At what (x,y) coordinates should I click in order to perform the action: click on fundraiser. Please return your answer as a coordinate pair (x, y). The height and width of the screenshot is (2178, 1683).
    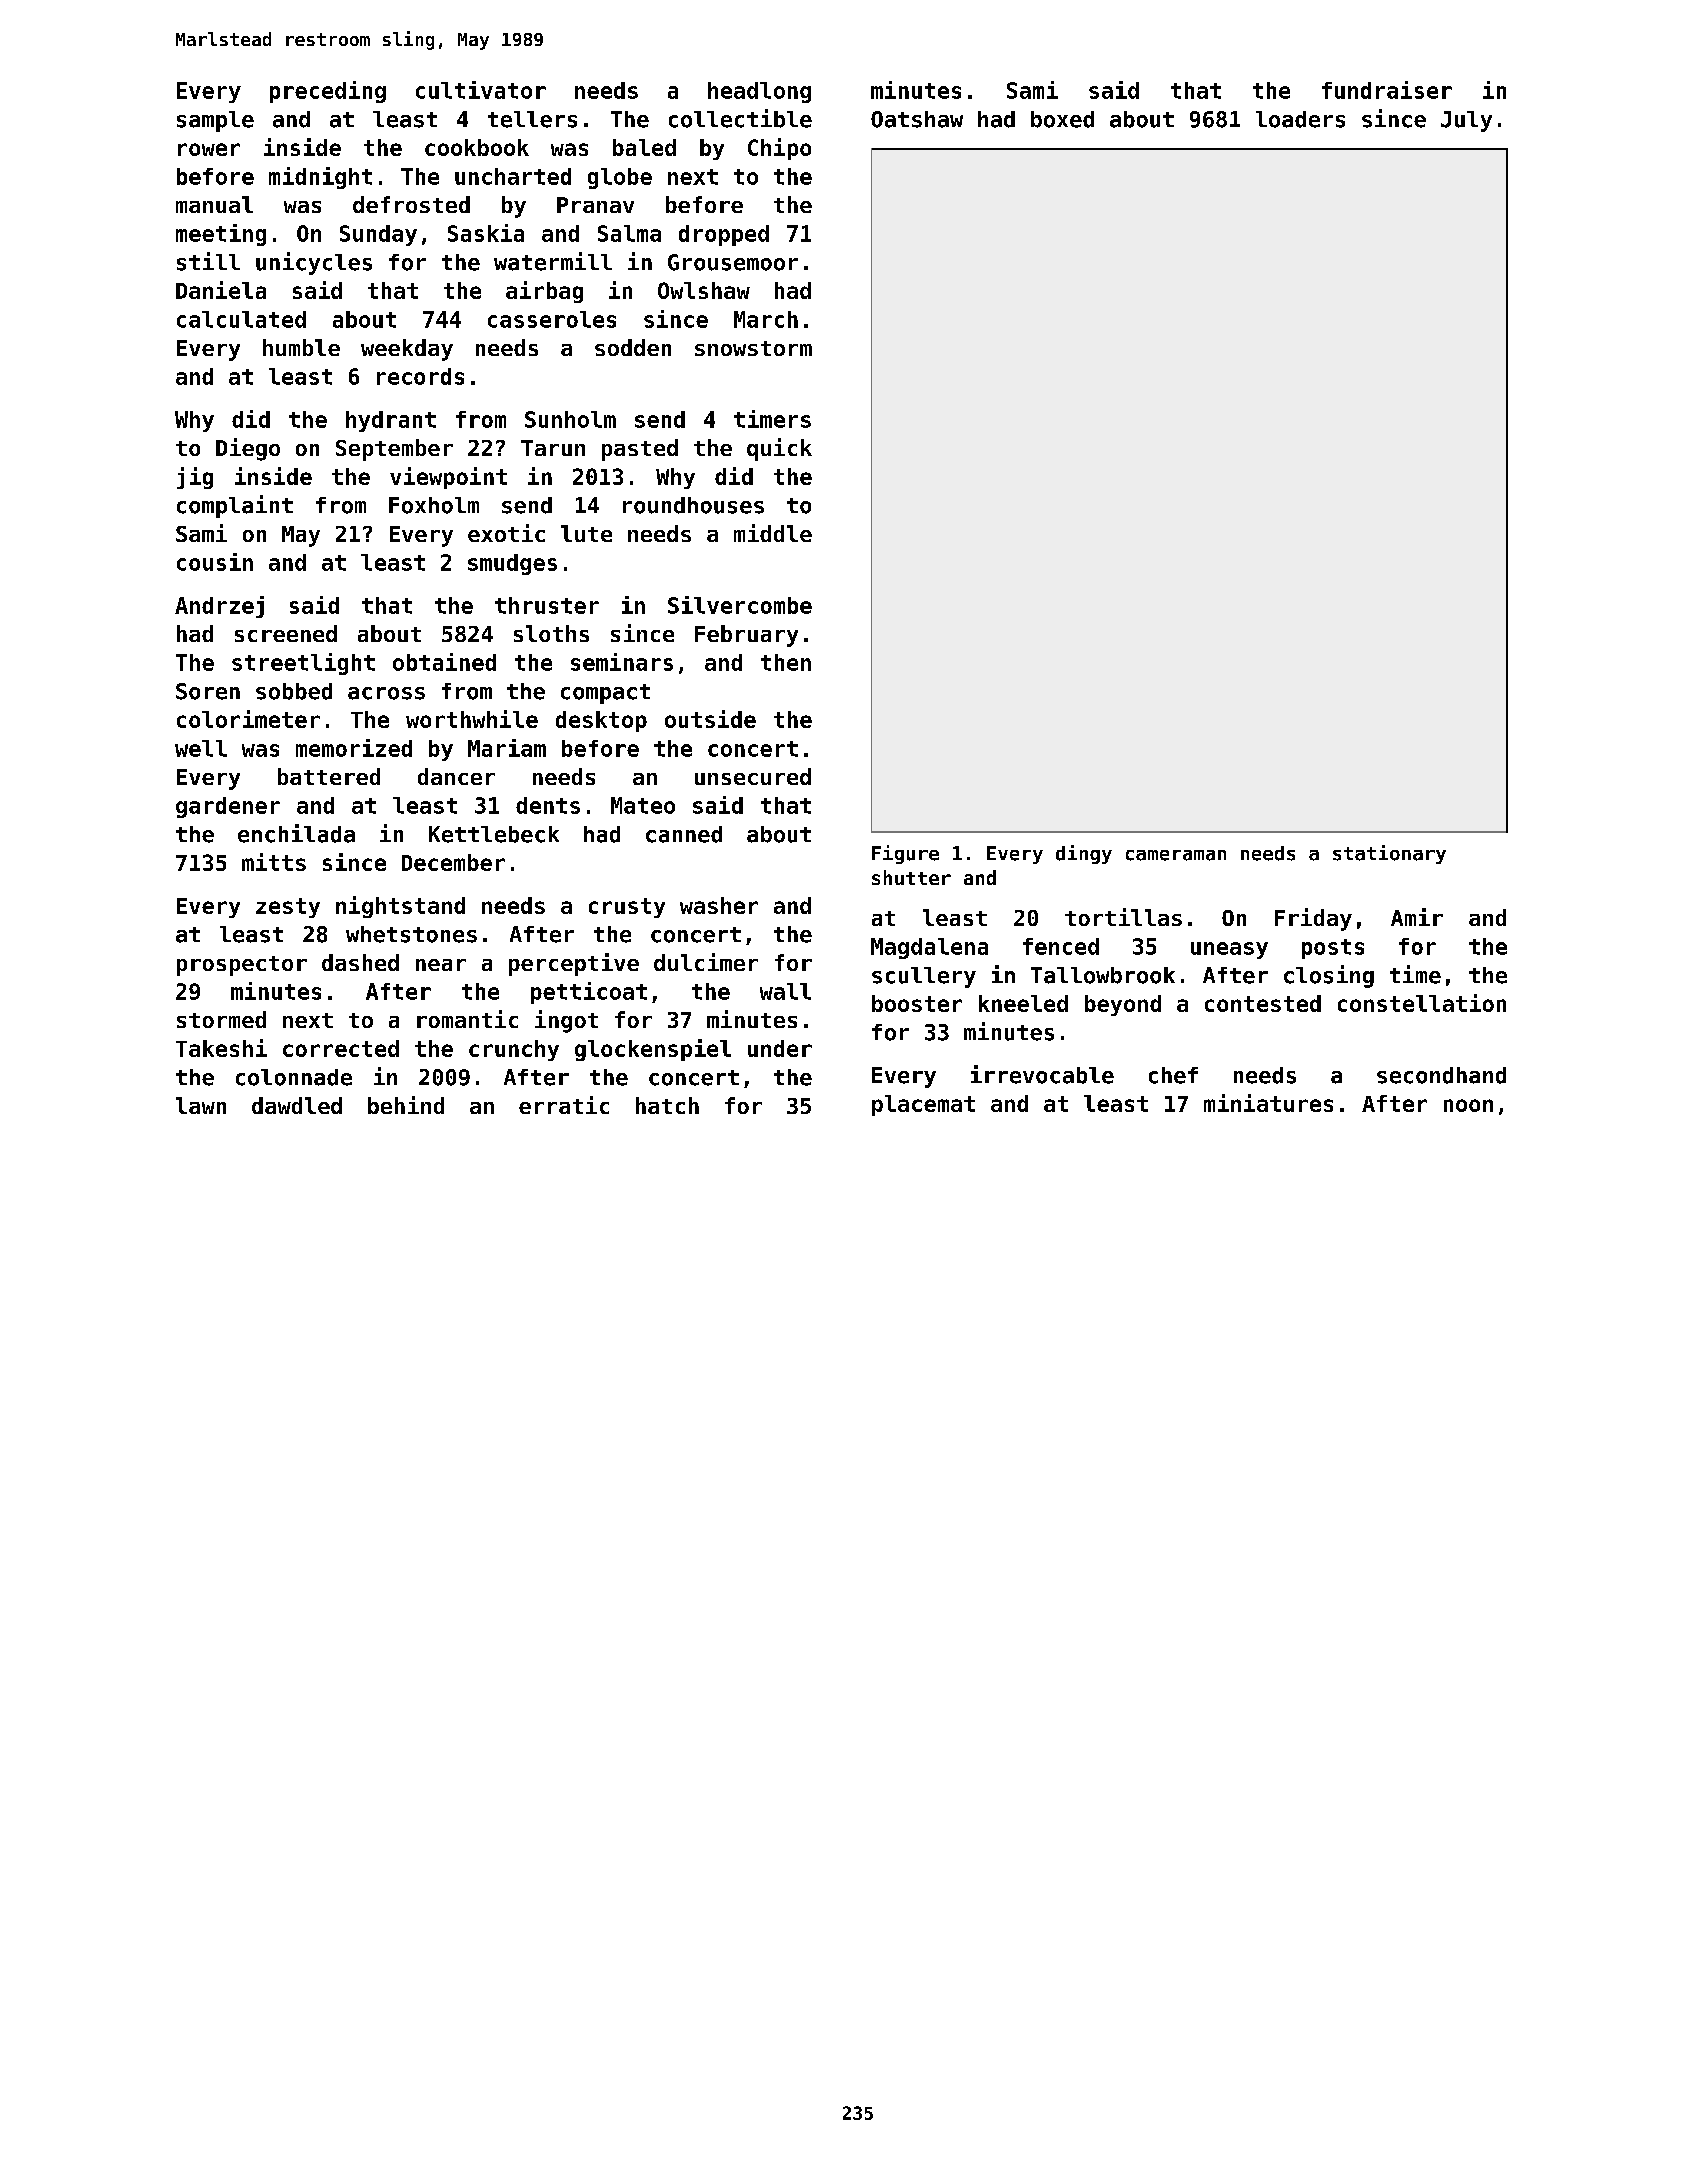
    Looking at the image, I should click on (1387, 90).
